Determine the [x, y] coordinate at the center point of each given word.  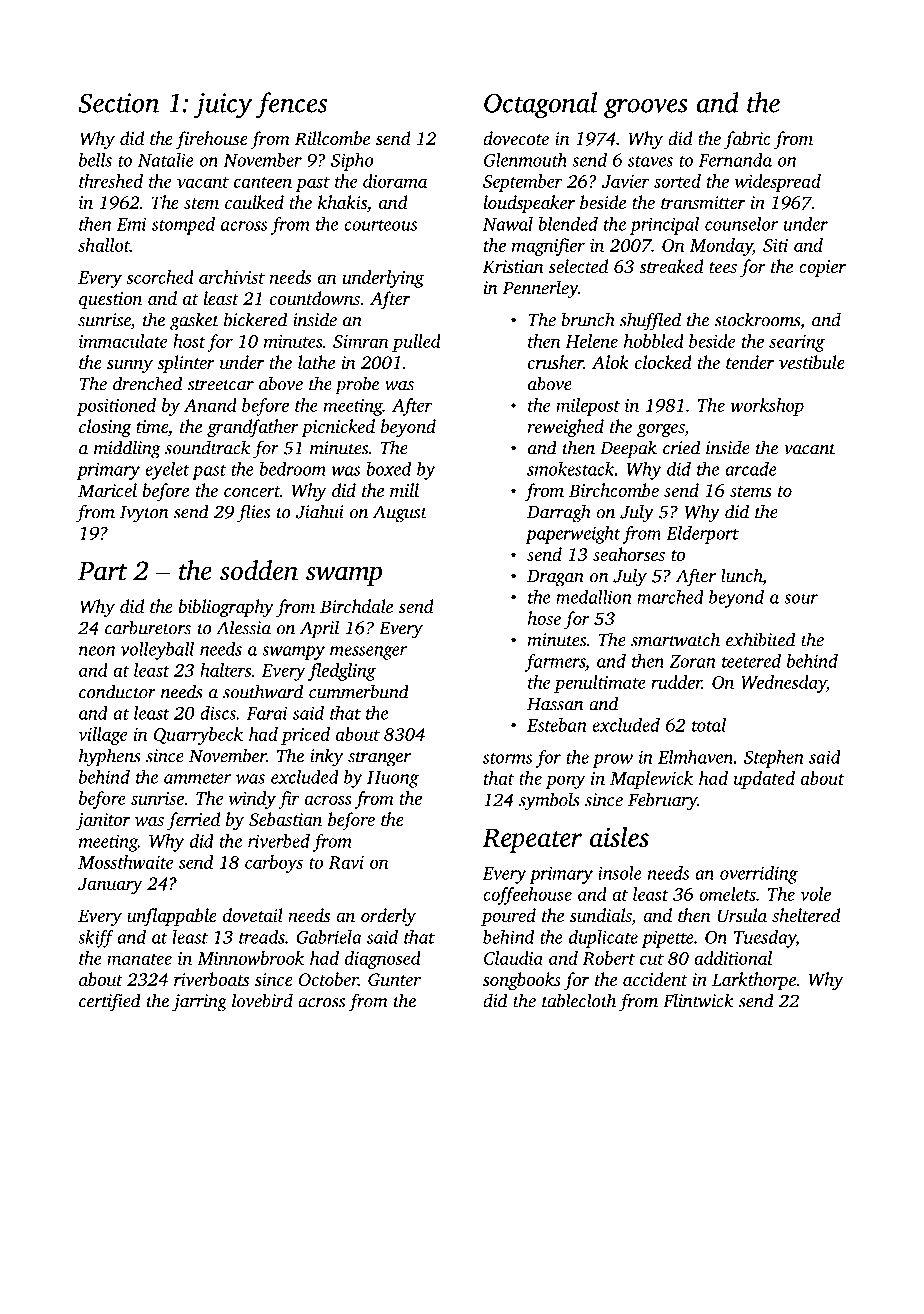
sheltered [806, 915]
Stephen [774, 759]
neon [97, 651]
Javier [626, 181]
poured [508, 917]
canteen [263, 182]
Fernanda [735, 160]
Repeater [532, 840]
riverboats [211, 979]
